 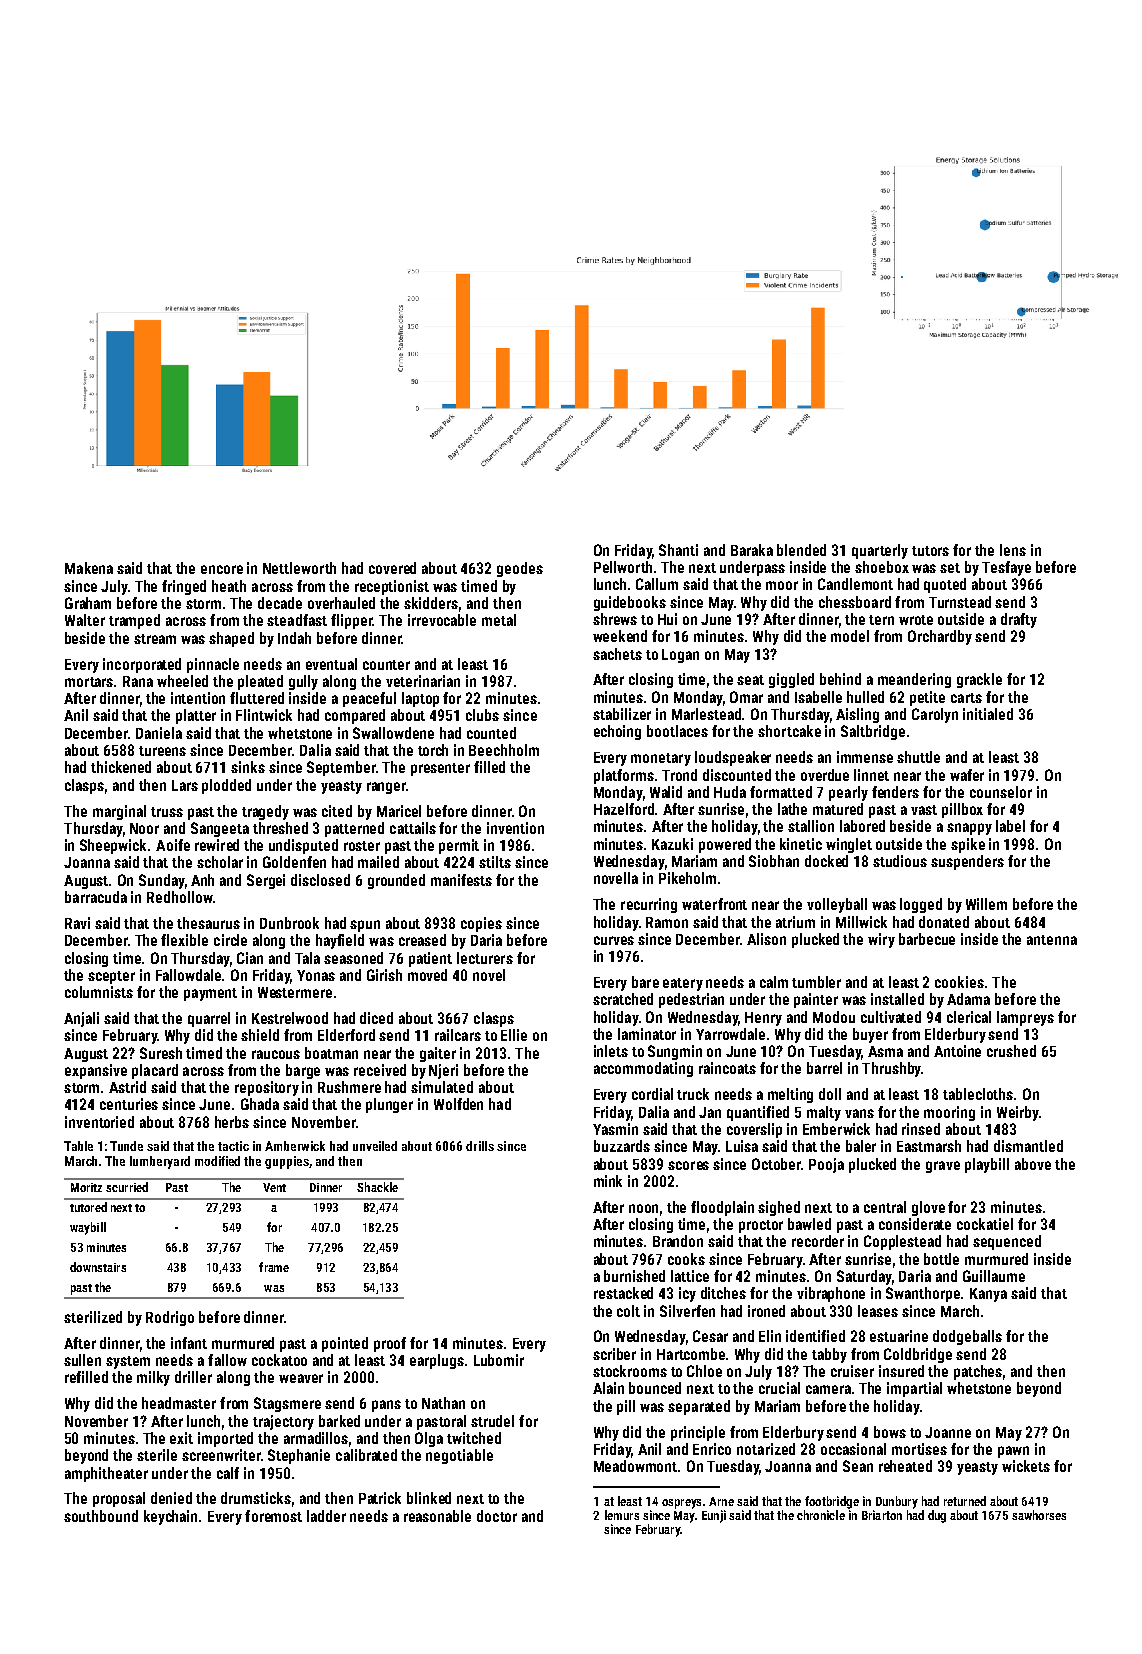 What do you see at coordinates (495, 862) in the screenshot?
I see `stilts` at bounding box center [495, 862].
